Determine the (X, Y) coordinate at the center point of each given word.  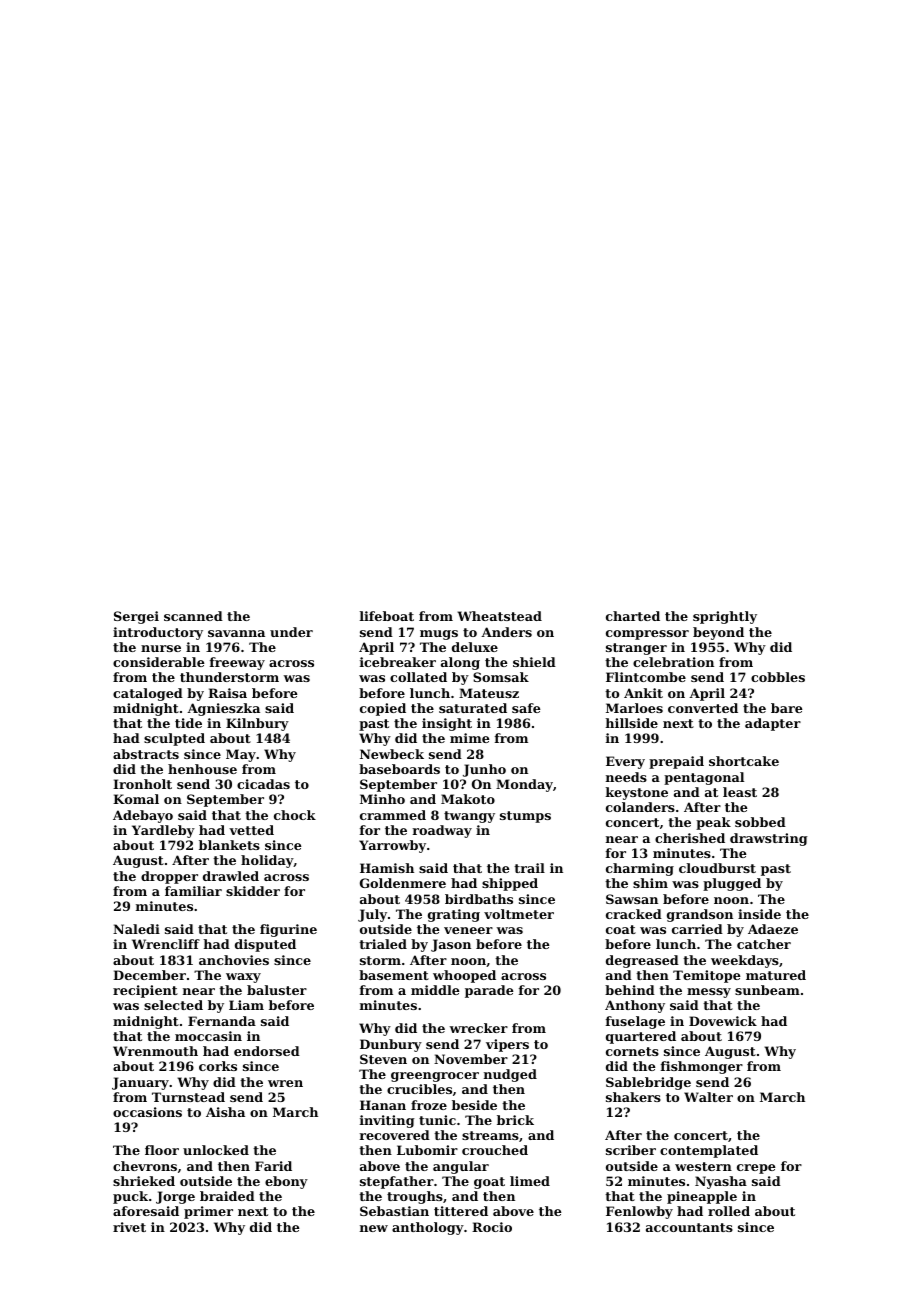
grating (454, 915)
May (241, 755)
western (703, 1166)
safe (526, 708)
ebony (286, 1182)
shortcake (744, 761)
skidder (253, 891)
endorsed (267, 1051)
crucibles (419, 1089)
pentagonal (704, 778)
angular (461, 1167)
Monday (524, 785)
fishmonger (702, 1067)
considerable (158, 662)
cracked (634, 914)
